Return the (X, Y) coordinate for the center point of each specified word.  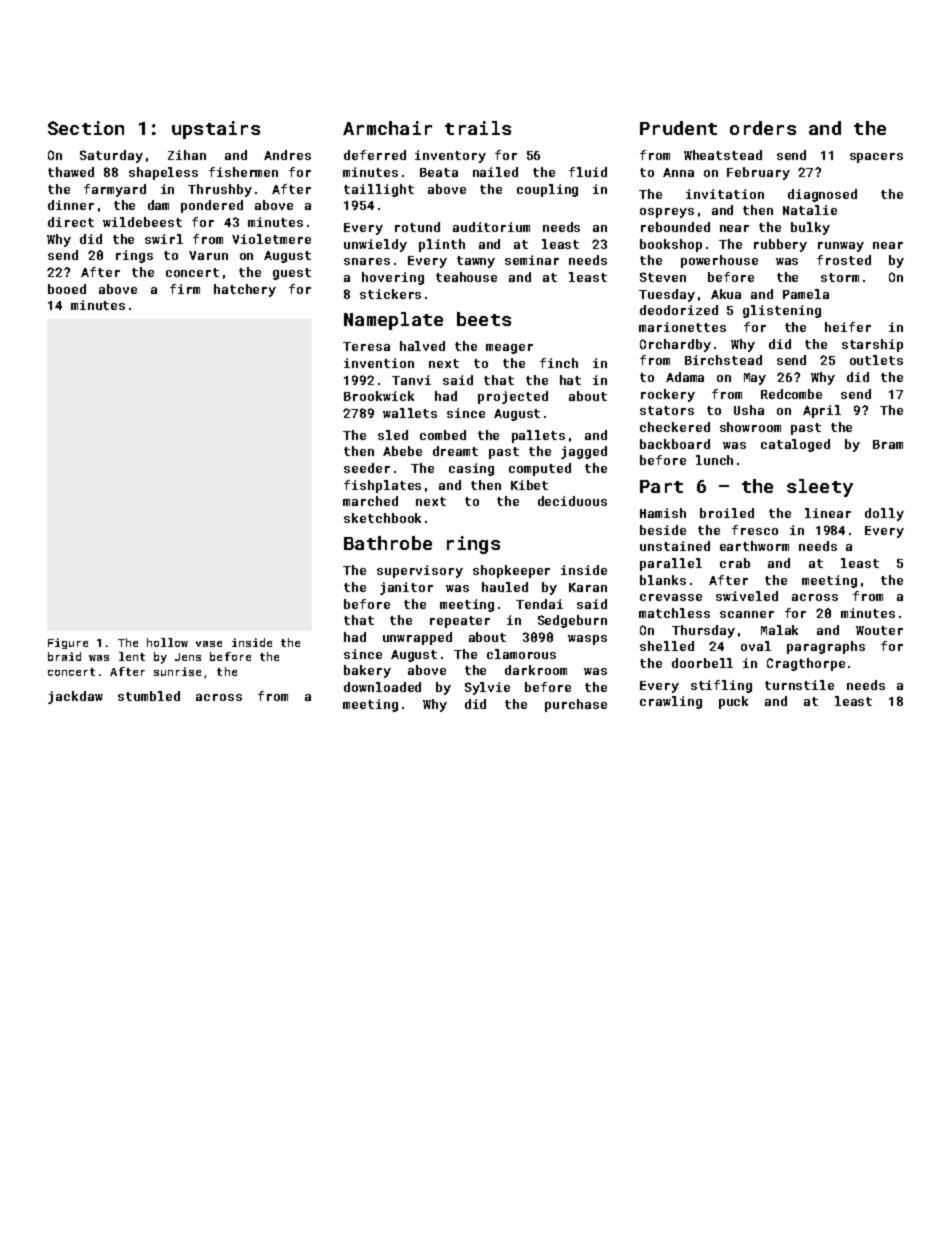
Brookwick (379, 396)
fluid (588, 172)
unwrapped (417, 638)
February (758, 173)
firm (185, 289)
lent (132, 656)
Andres (287, 155)
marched (370, 501)
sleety (820, 488)
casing (471, 469)
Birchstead (723, 360)
